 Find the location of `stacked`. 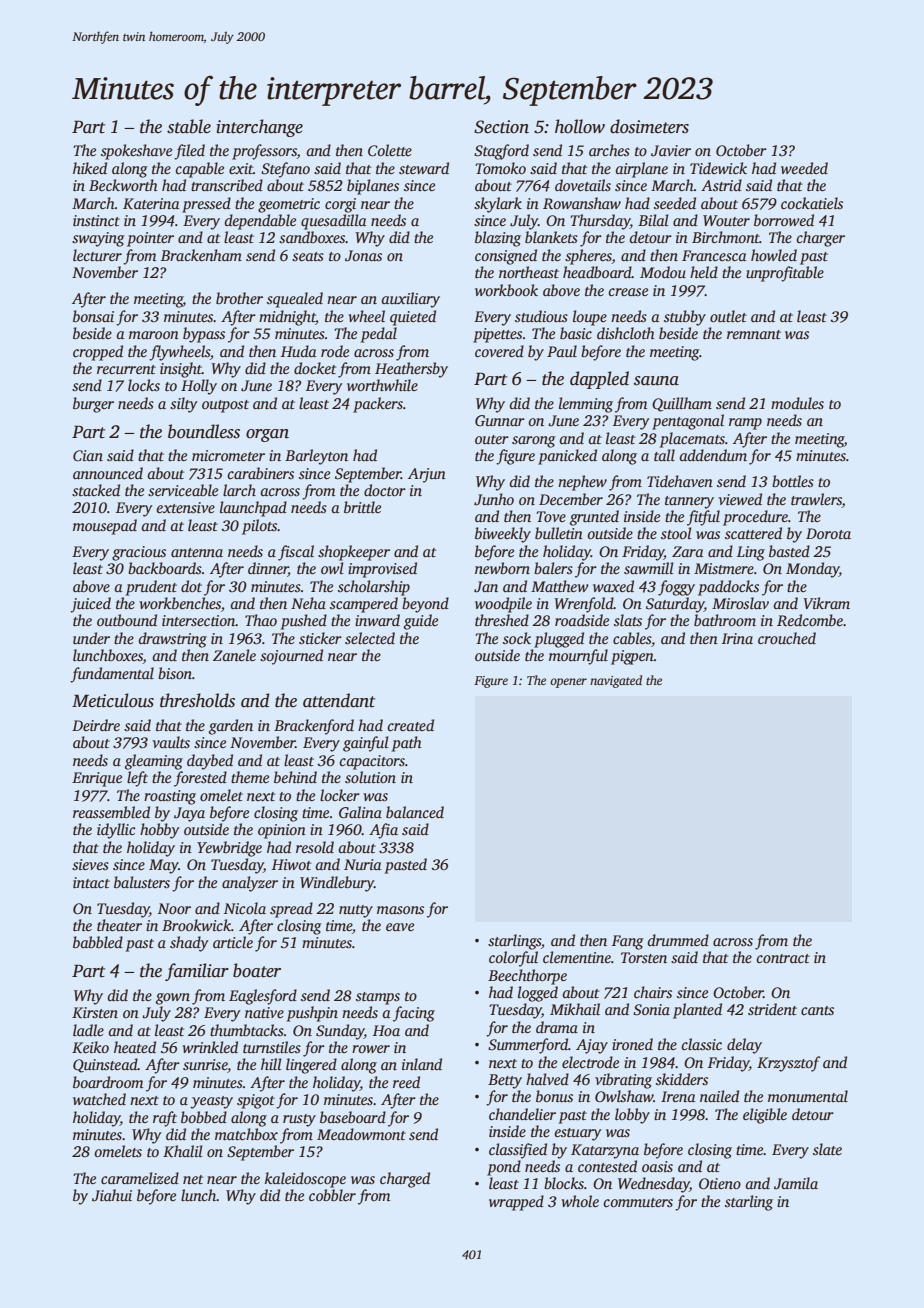

stacked is located at coordinates (96, 490).
